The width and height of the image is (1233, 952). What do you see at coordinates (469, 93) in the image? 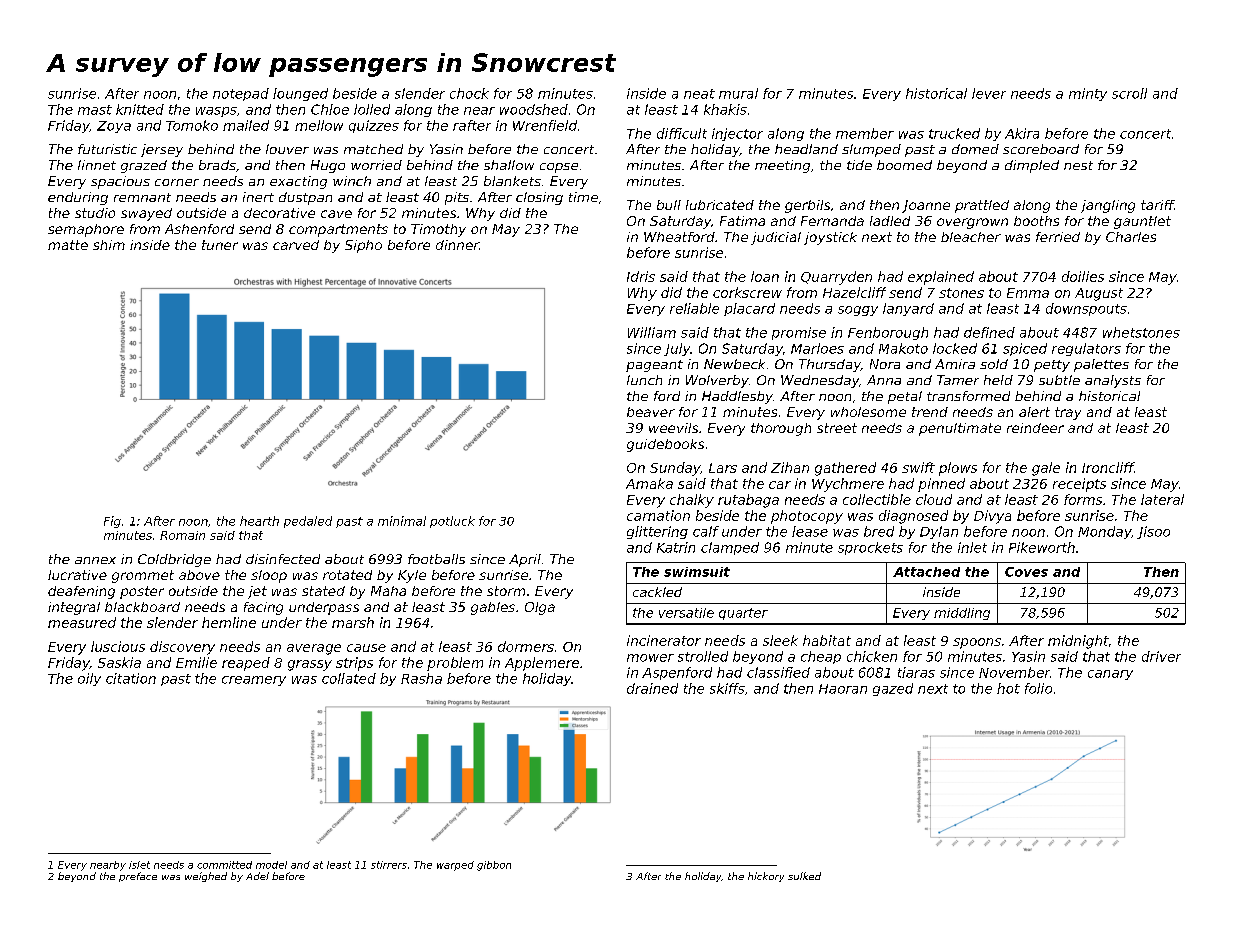
I see `chock` at bounding box center [469, 93].
